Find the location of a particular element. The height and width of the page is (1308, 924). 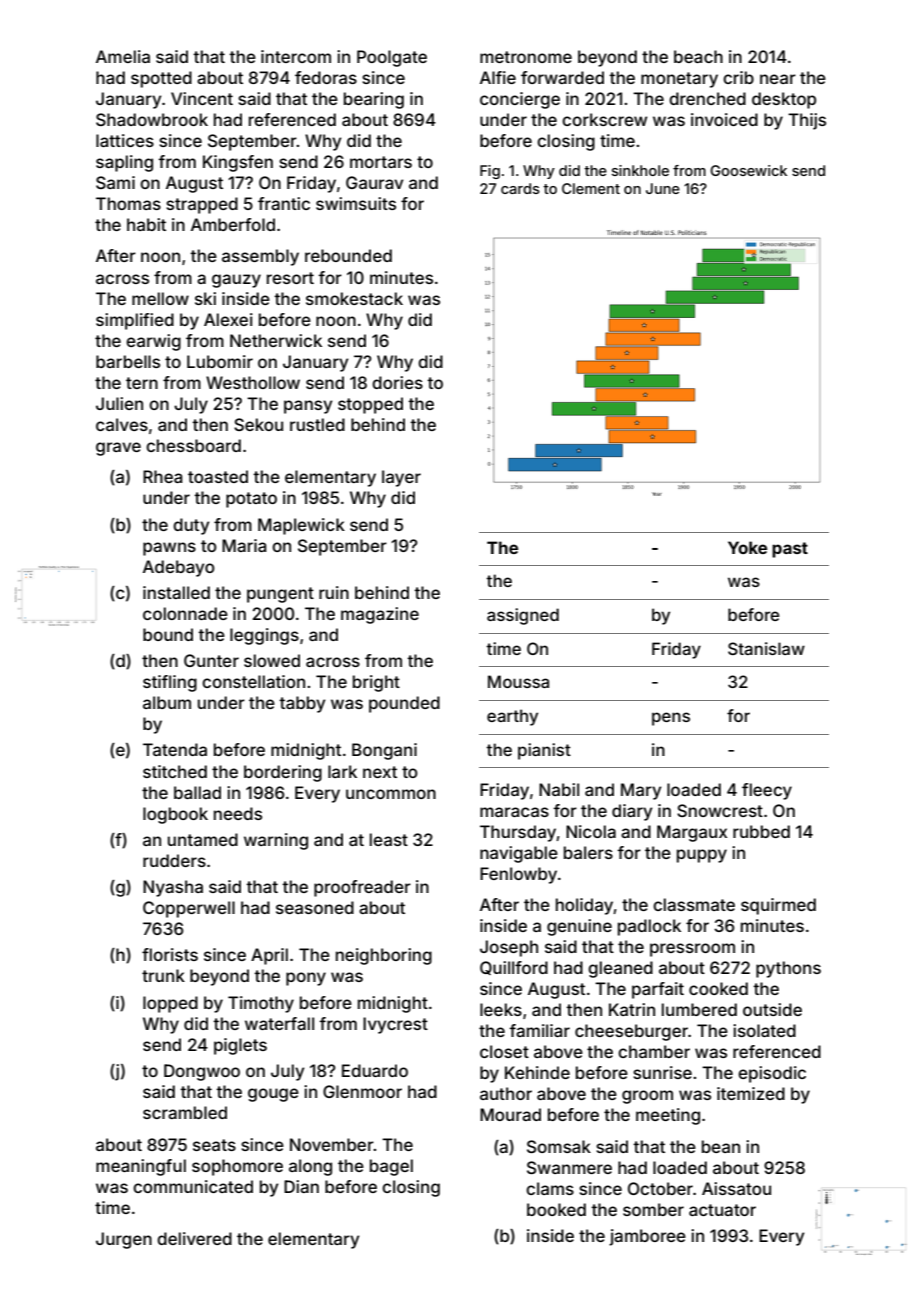

chamber is located at coordinates (654, 1051).
